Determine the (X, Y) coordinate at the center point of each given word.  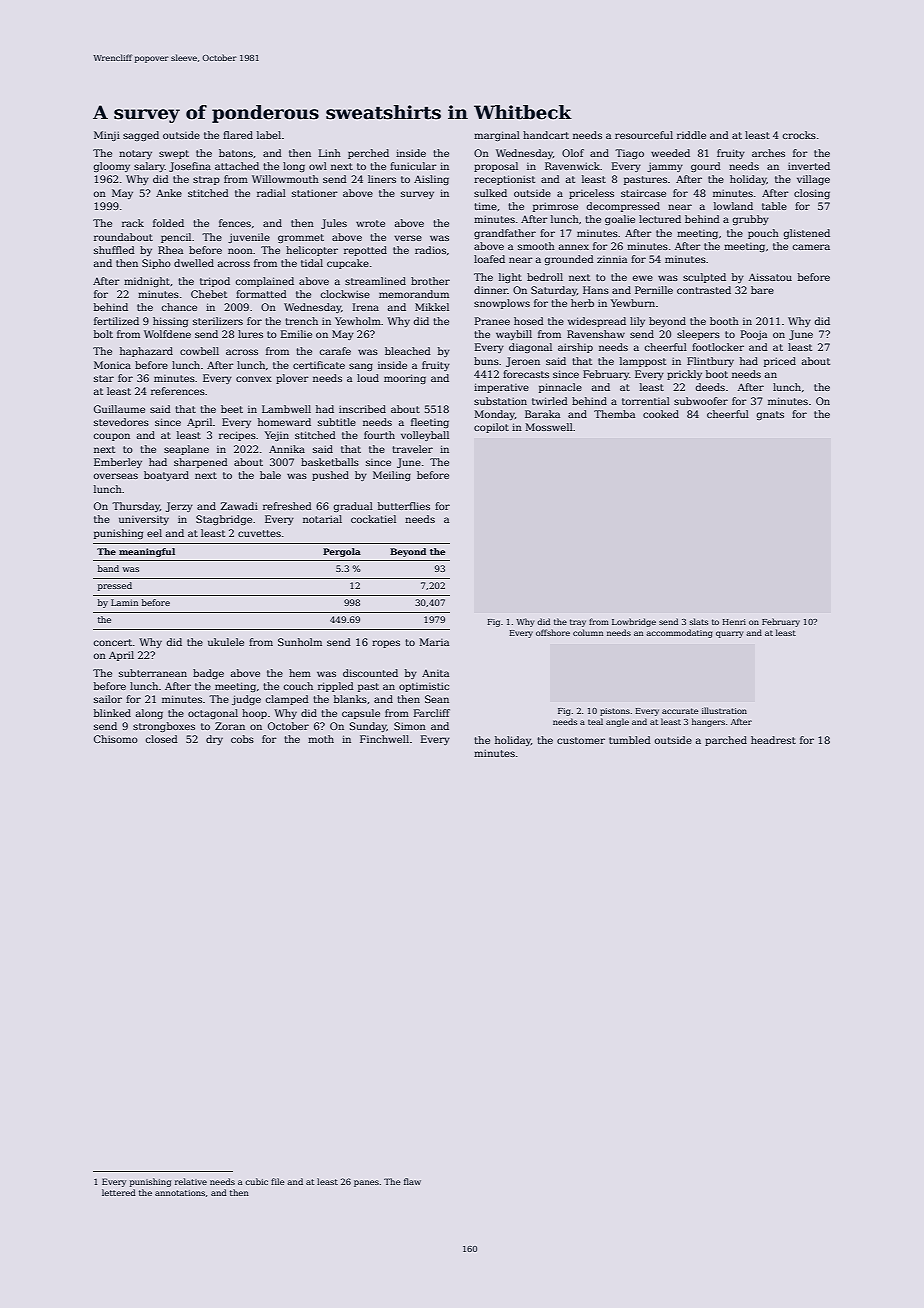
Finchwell (384, 739)
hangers (708, 722)
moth (321, 739)
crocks (799, 135)
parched (726, 741)
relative (191, 1181)
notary (135, 154)
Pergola (342, 552)
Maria (434, 642)
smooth (536, 246)
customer (581, 740)
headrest (773, 740)
